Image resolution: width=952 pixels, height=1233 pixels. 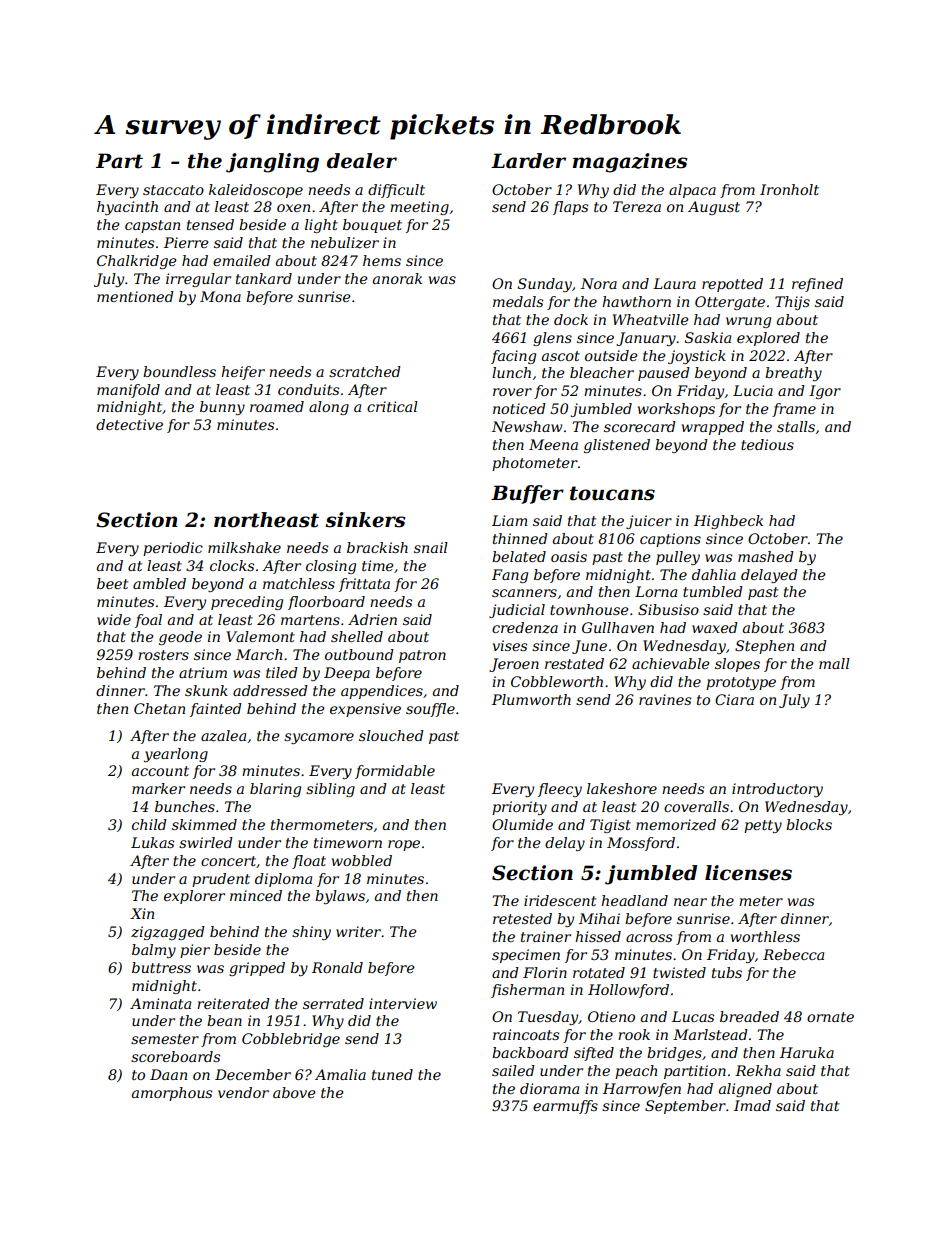 What do you see at coordinates (173, 549) in the page?
I see `periodic` at bounding box center [173, 549].
